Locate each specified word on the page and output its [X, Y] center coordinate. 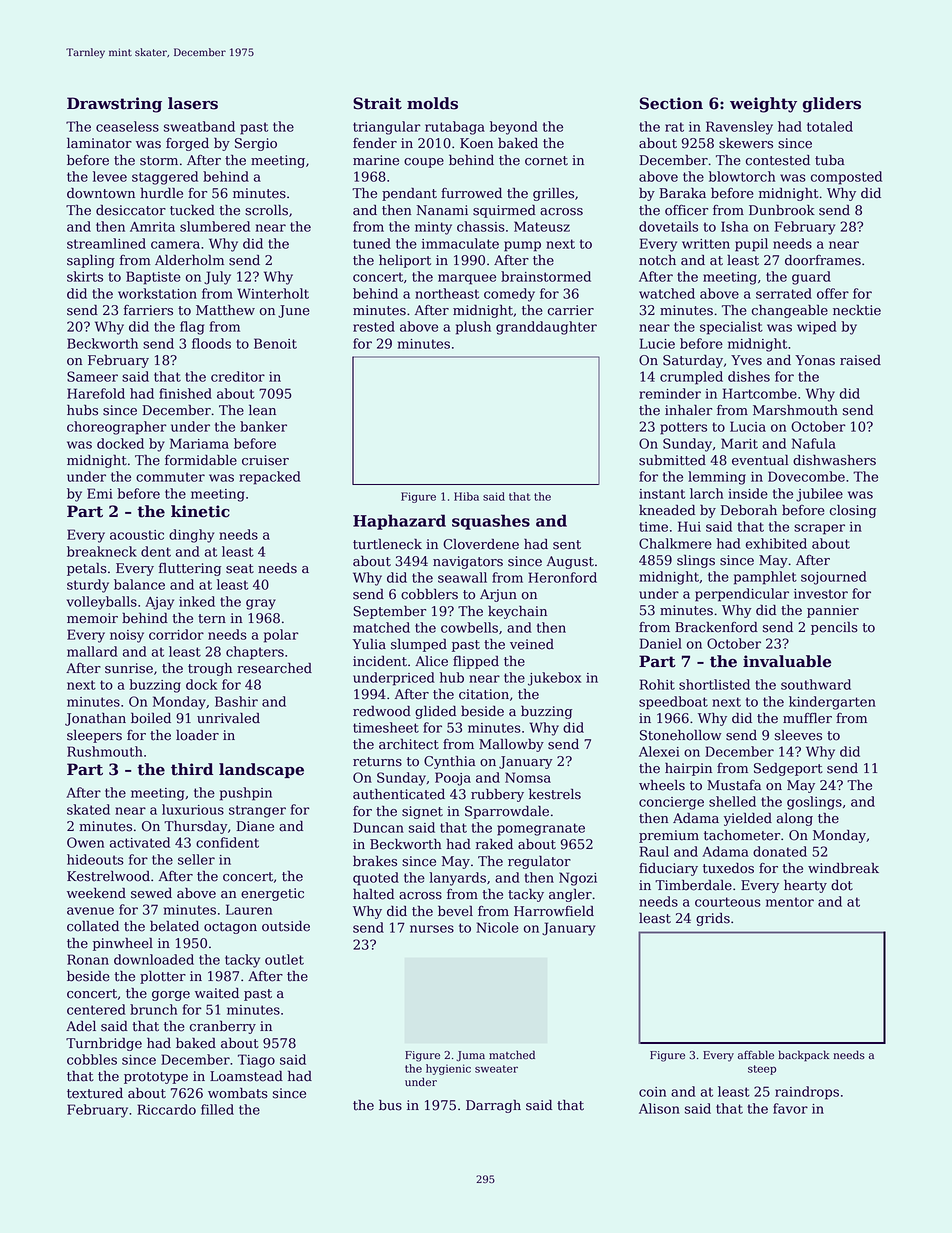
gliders [832, 105]
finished [185, 393]
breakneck [102, 551]
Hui [689, 526]
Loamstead [246, 1076]
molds [432, 103]
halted [373, 894]
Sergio [256, 144]
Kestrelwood [108, 876]
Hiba [466, 496]
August [570, 562]
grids [713, 919]
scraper [819, 529]
